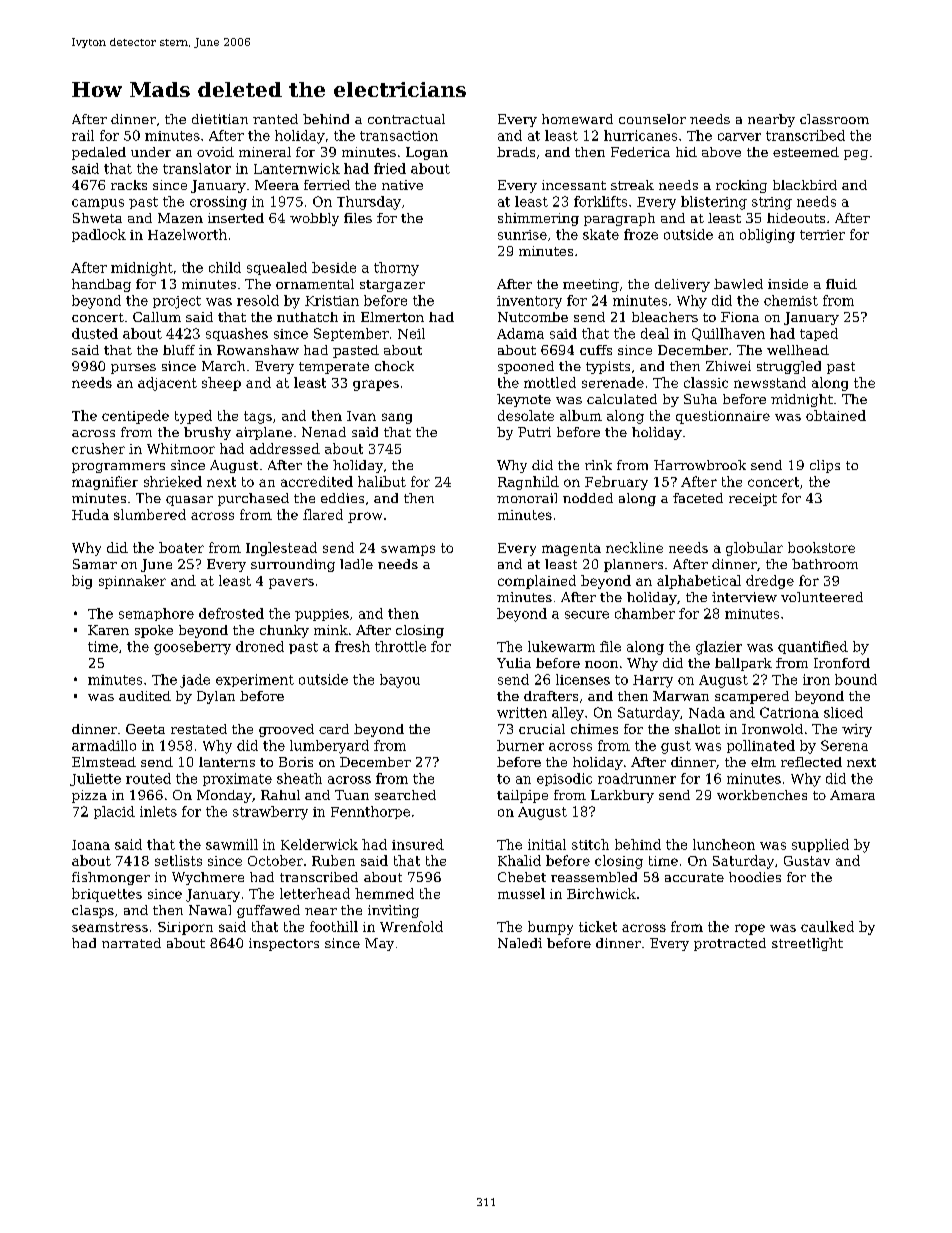 This screenshot has height=1233, width=952. What do you see at coordinates (156, 614) in the screenshot?
I see `semaphore` at bounding box center [156, 614].
